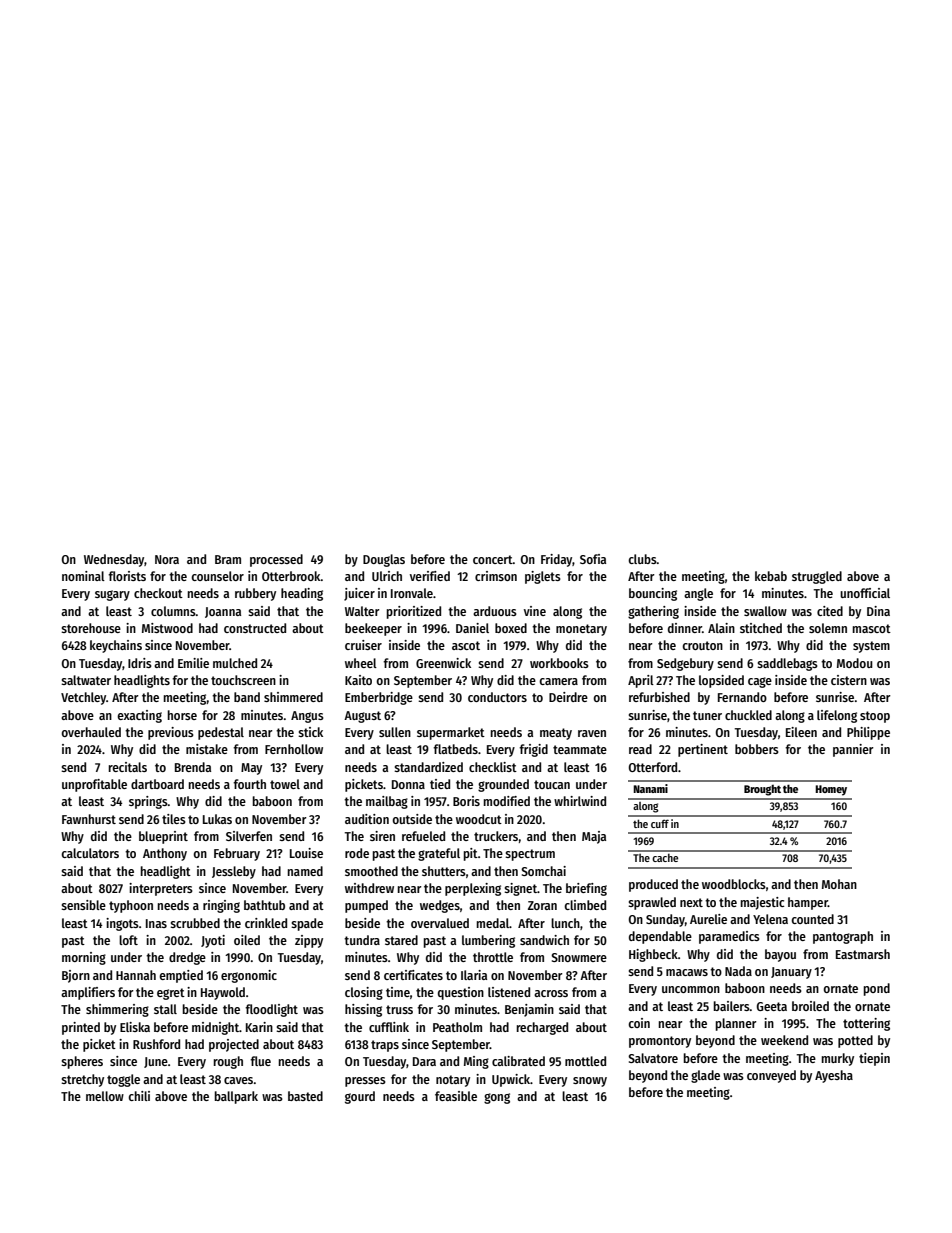 This document has width=952, height=1233. I want to click on ballpark, so click(236, 1097).
